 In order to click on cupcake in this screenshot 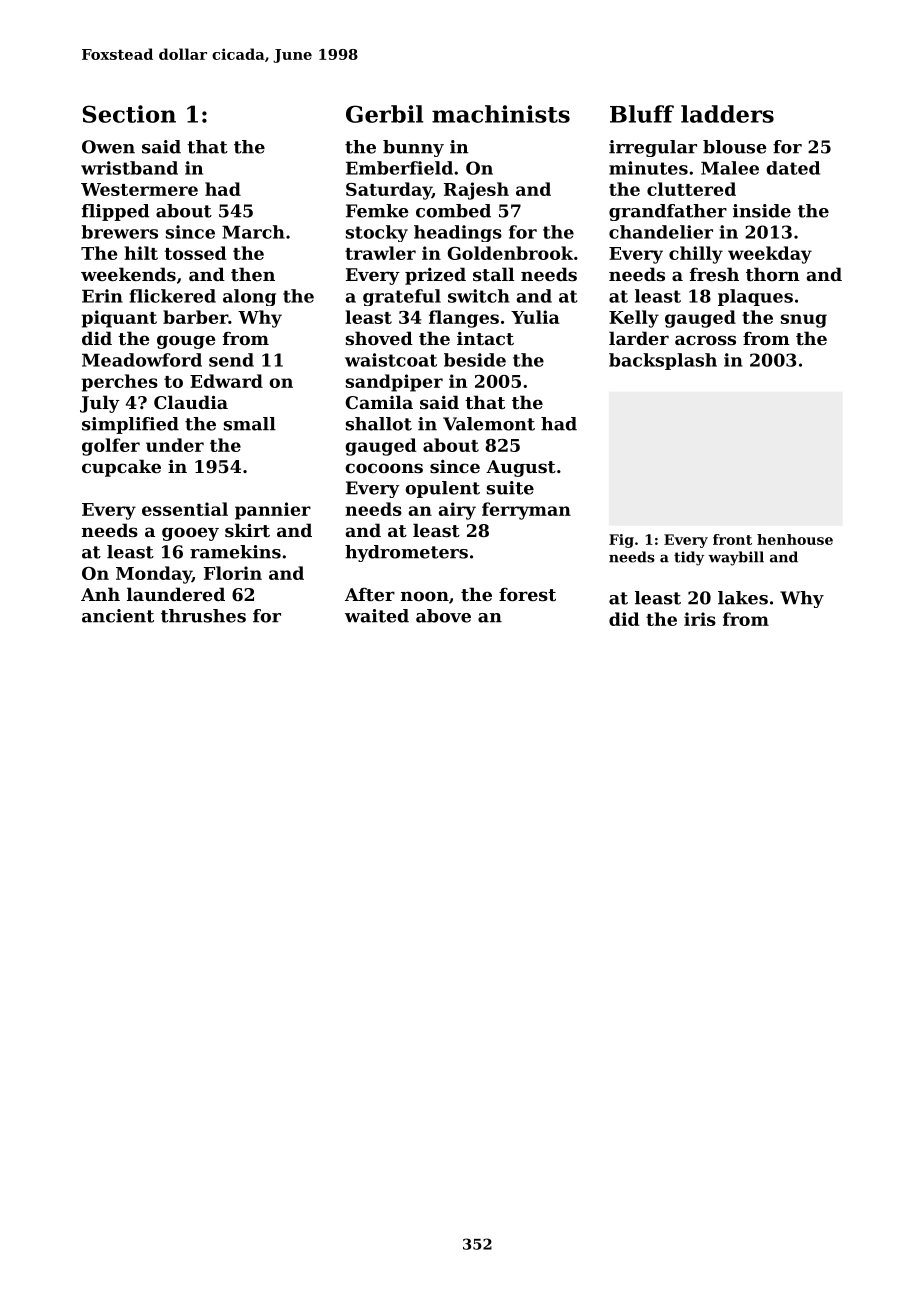, I will do `click(121, 468)`.
